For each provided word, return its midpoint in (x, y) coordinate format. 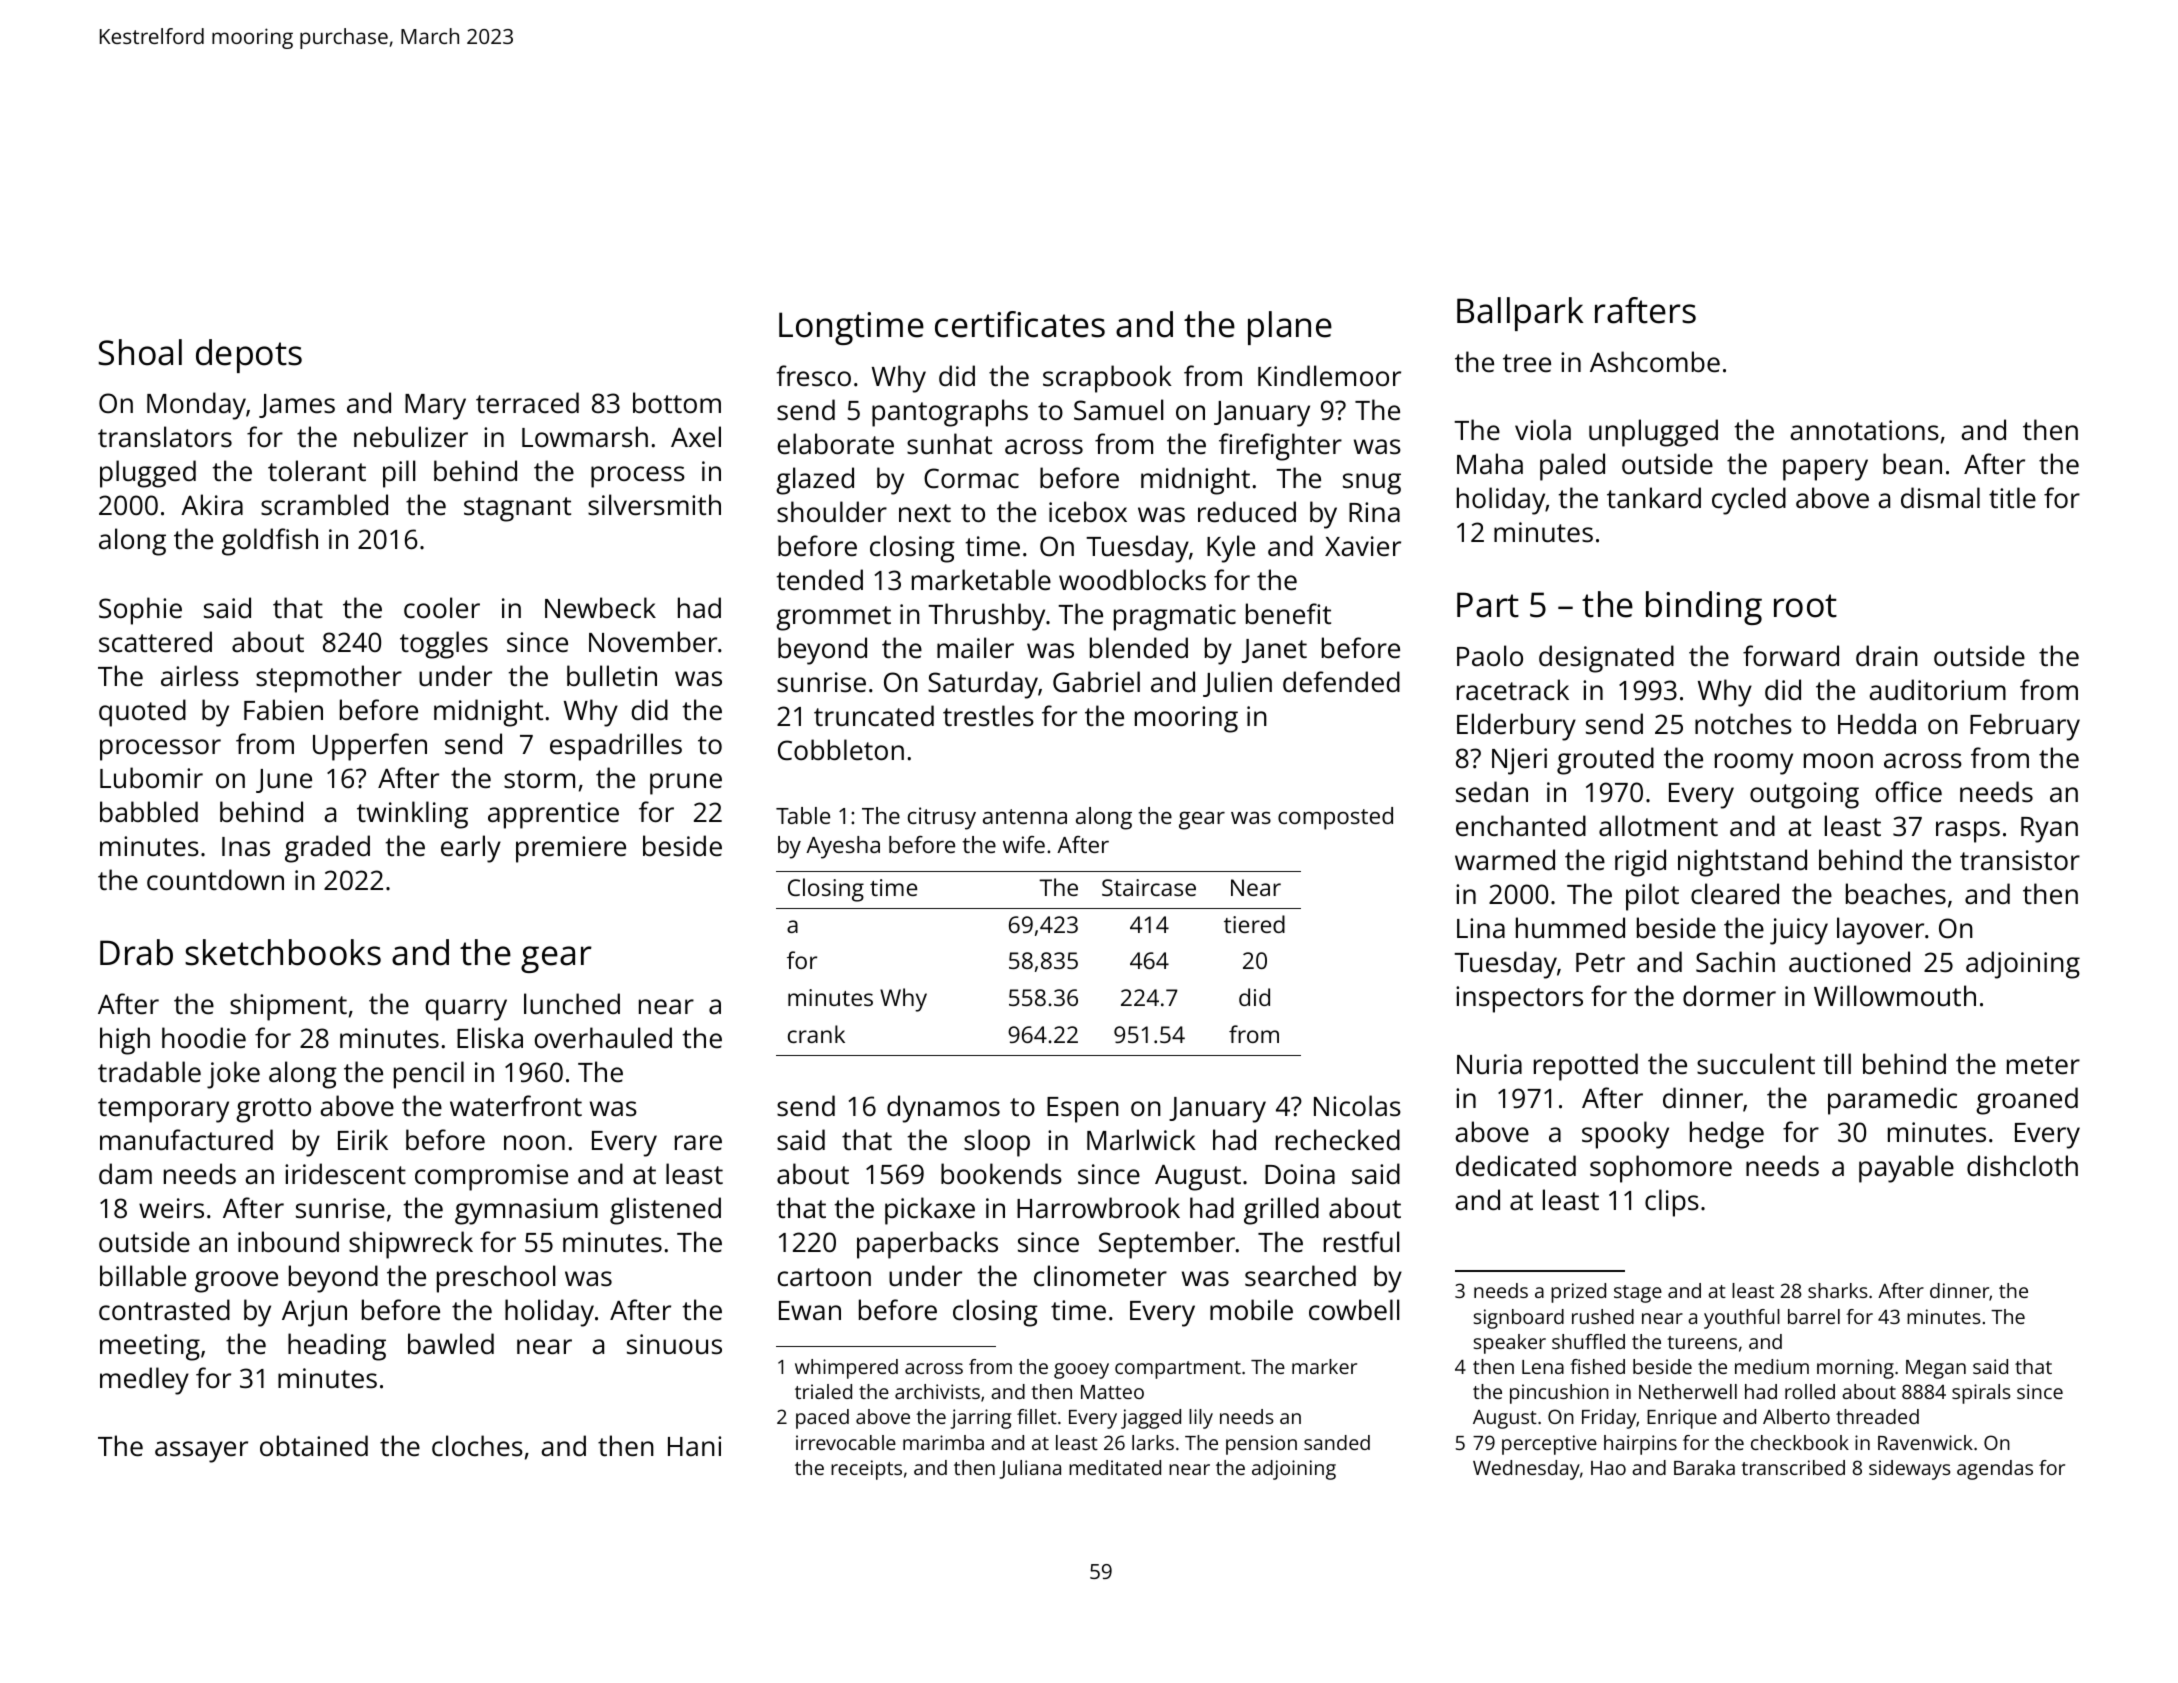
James (297, 406)
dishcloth (2022, 1166)
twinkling (412, 815)
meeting (150, 1347)
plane (1290, 328)
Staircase (1149, 887)
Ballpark (1520, 314)
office (1909, 792)
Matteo (1112, 1392)
